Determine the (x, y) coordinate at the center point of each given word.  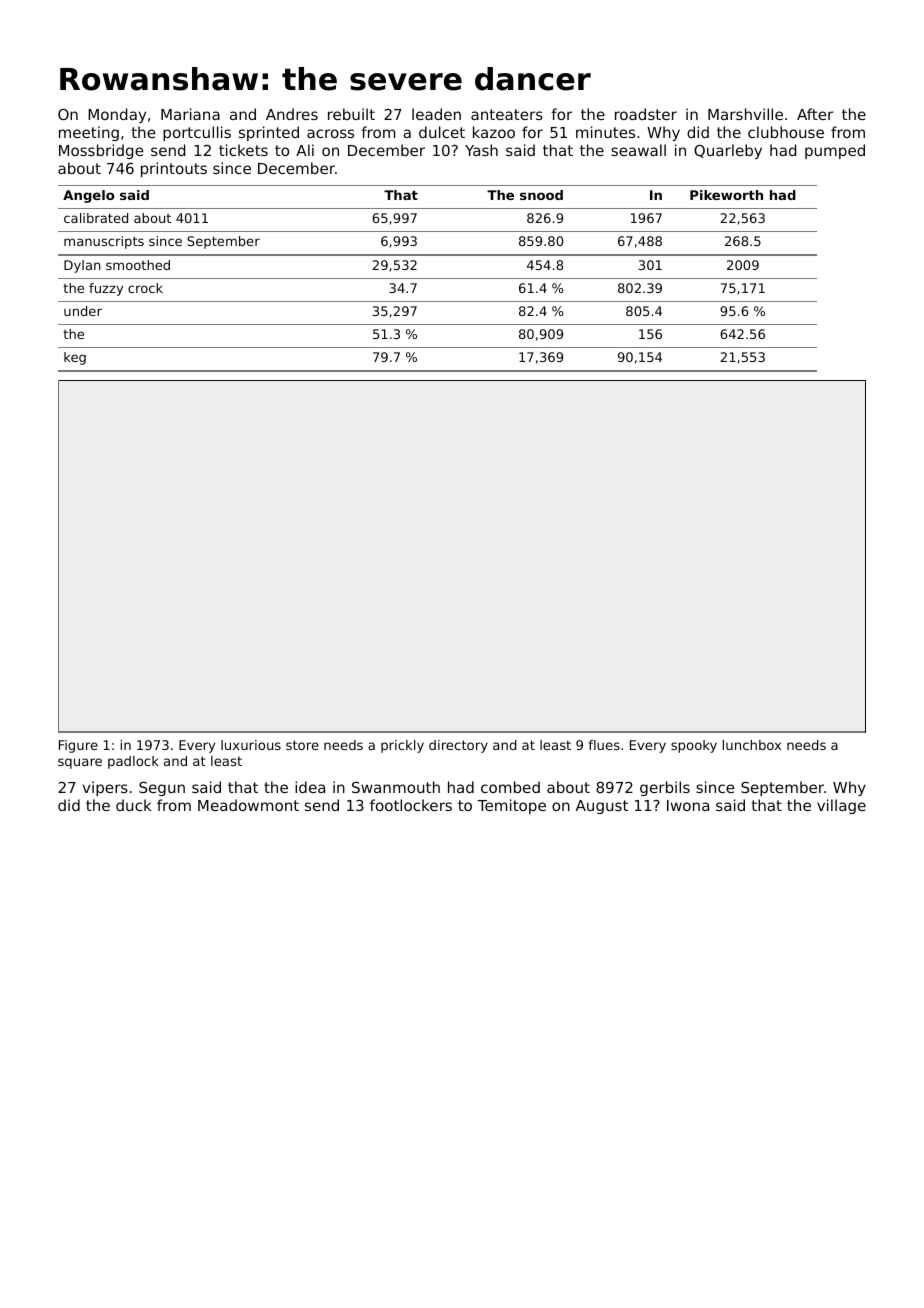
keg (75, 358)
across (330, 133)
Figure (78, 746)
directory (458, 746)
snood (541, 195)
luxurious (251, 745)
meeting (89, 133)
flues (604, 745)
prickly (402, 746)
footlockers (411, 805)
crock (145, 288)
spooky (694, 746)
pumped (835, 151)
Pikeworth (726, 195)
